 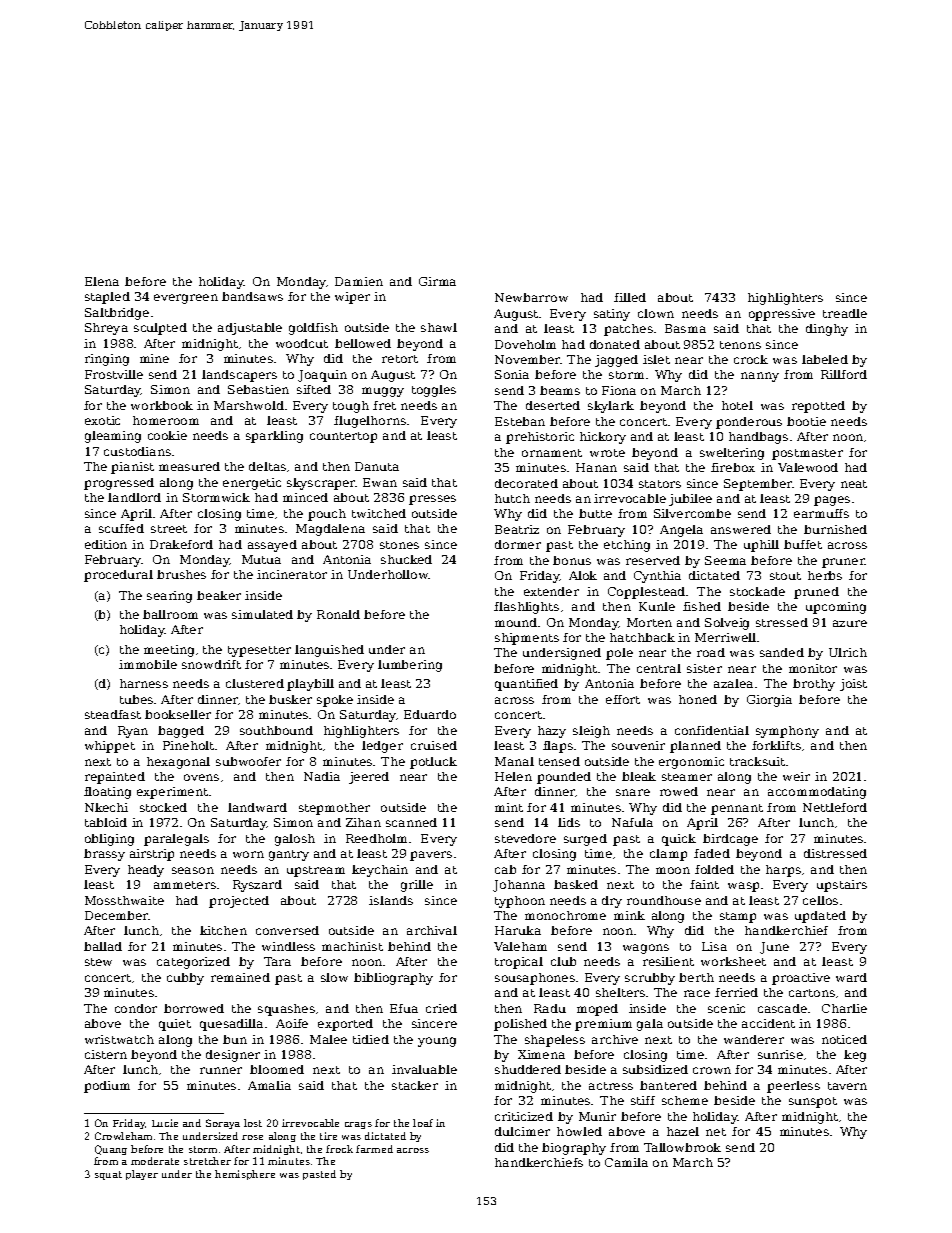 I want to click on Mutua, so click(x=261, y=559).
